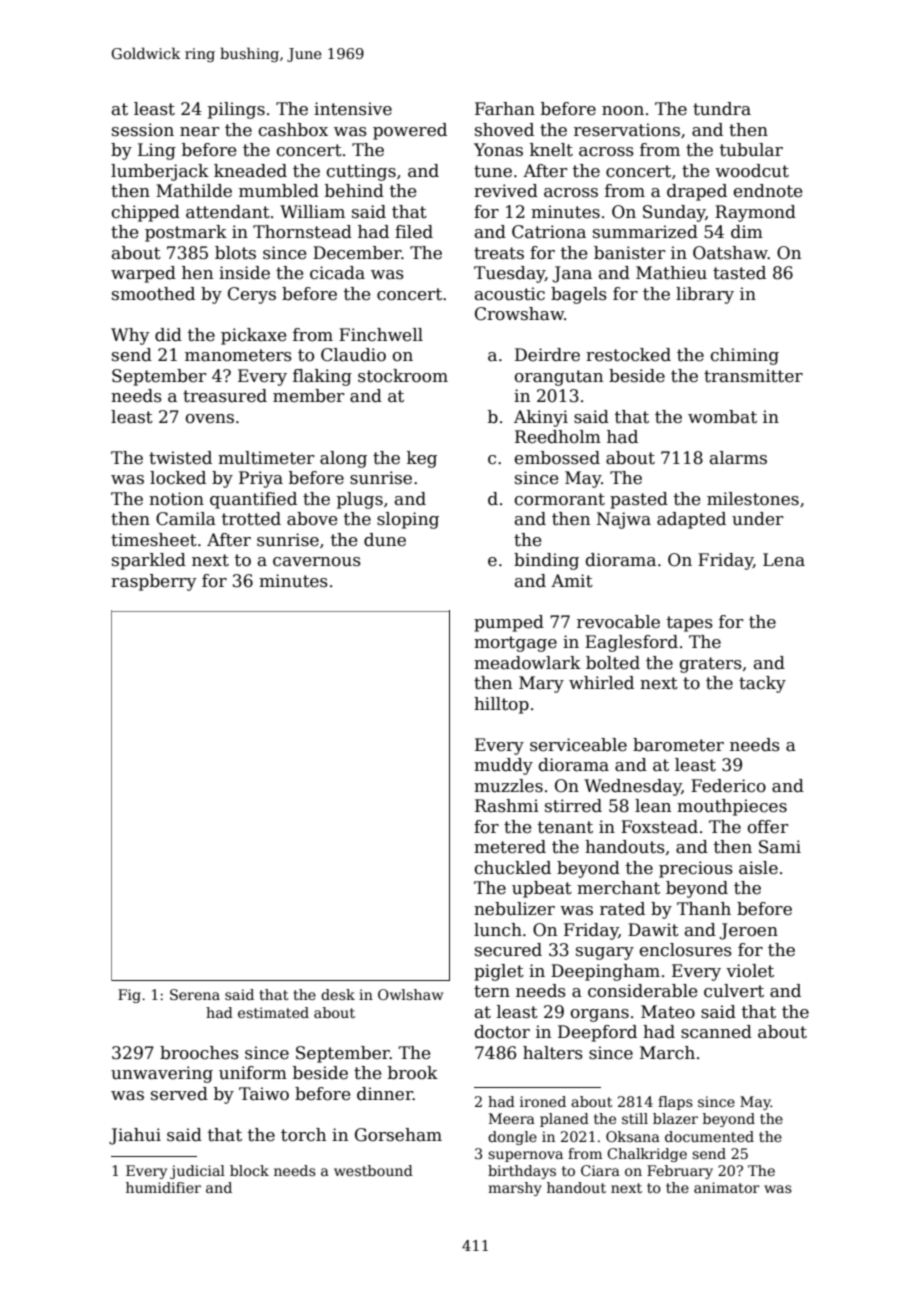 This page has height=1308, width=924. I want to click on under, so click(758, 519).
